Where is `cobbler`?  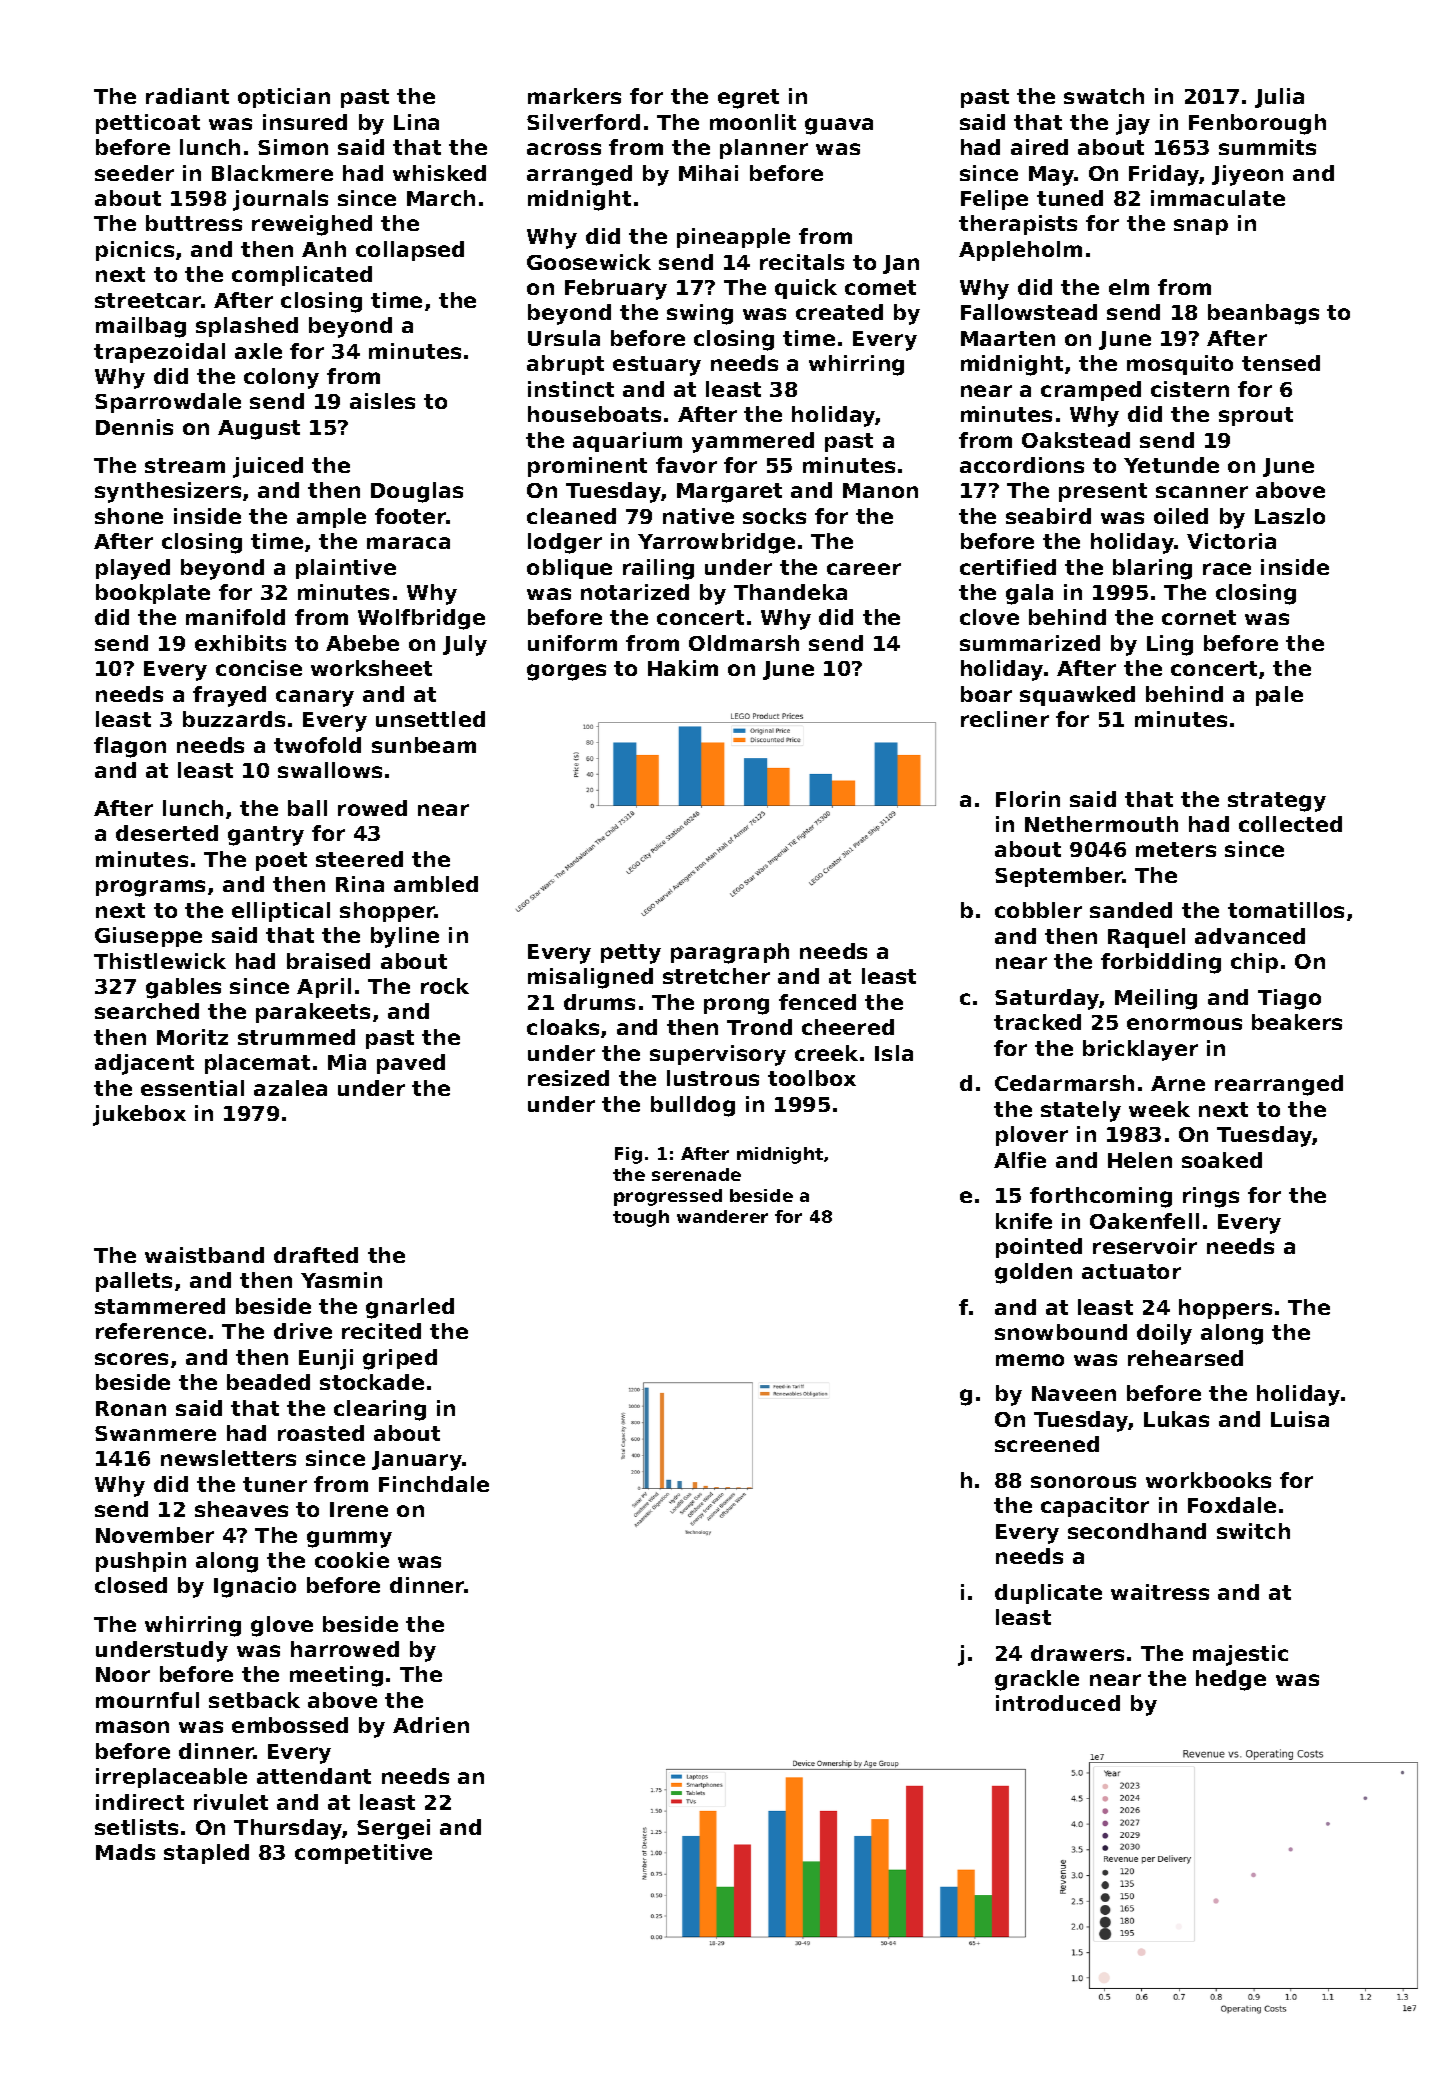 cobbler is located at coordinates (1038, 910).
